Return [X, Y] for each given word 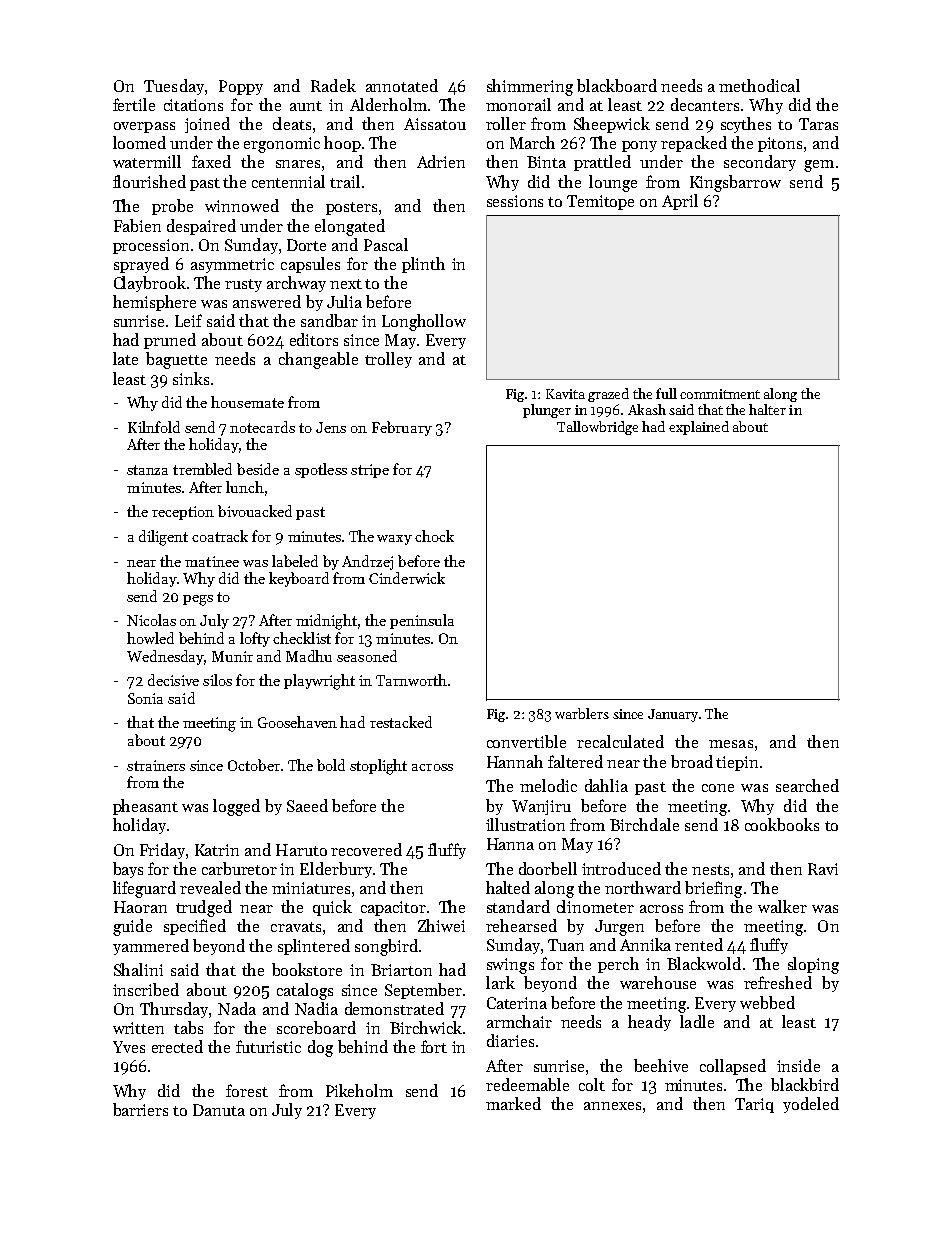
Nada [237, 1008]
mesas [731, 744]
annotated [402, 85]
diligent [163, 538]
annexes [612, 1106]
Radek [333, 85]
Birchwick [426, 1027]
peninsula [422, 621]
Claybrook [150, 284]
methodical [759, 85]
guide [132, 927]
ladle [697, 1021]
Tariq [754, 1105]
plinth [423, 265]
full [666, 393]
